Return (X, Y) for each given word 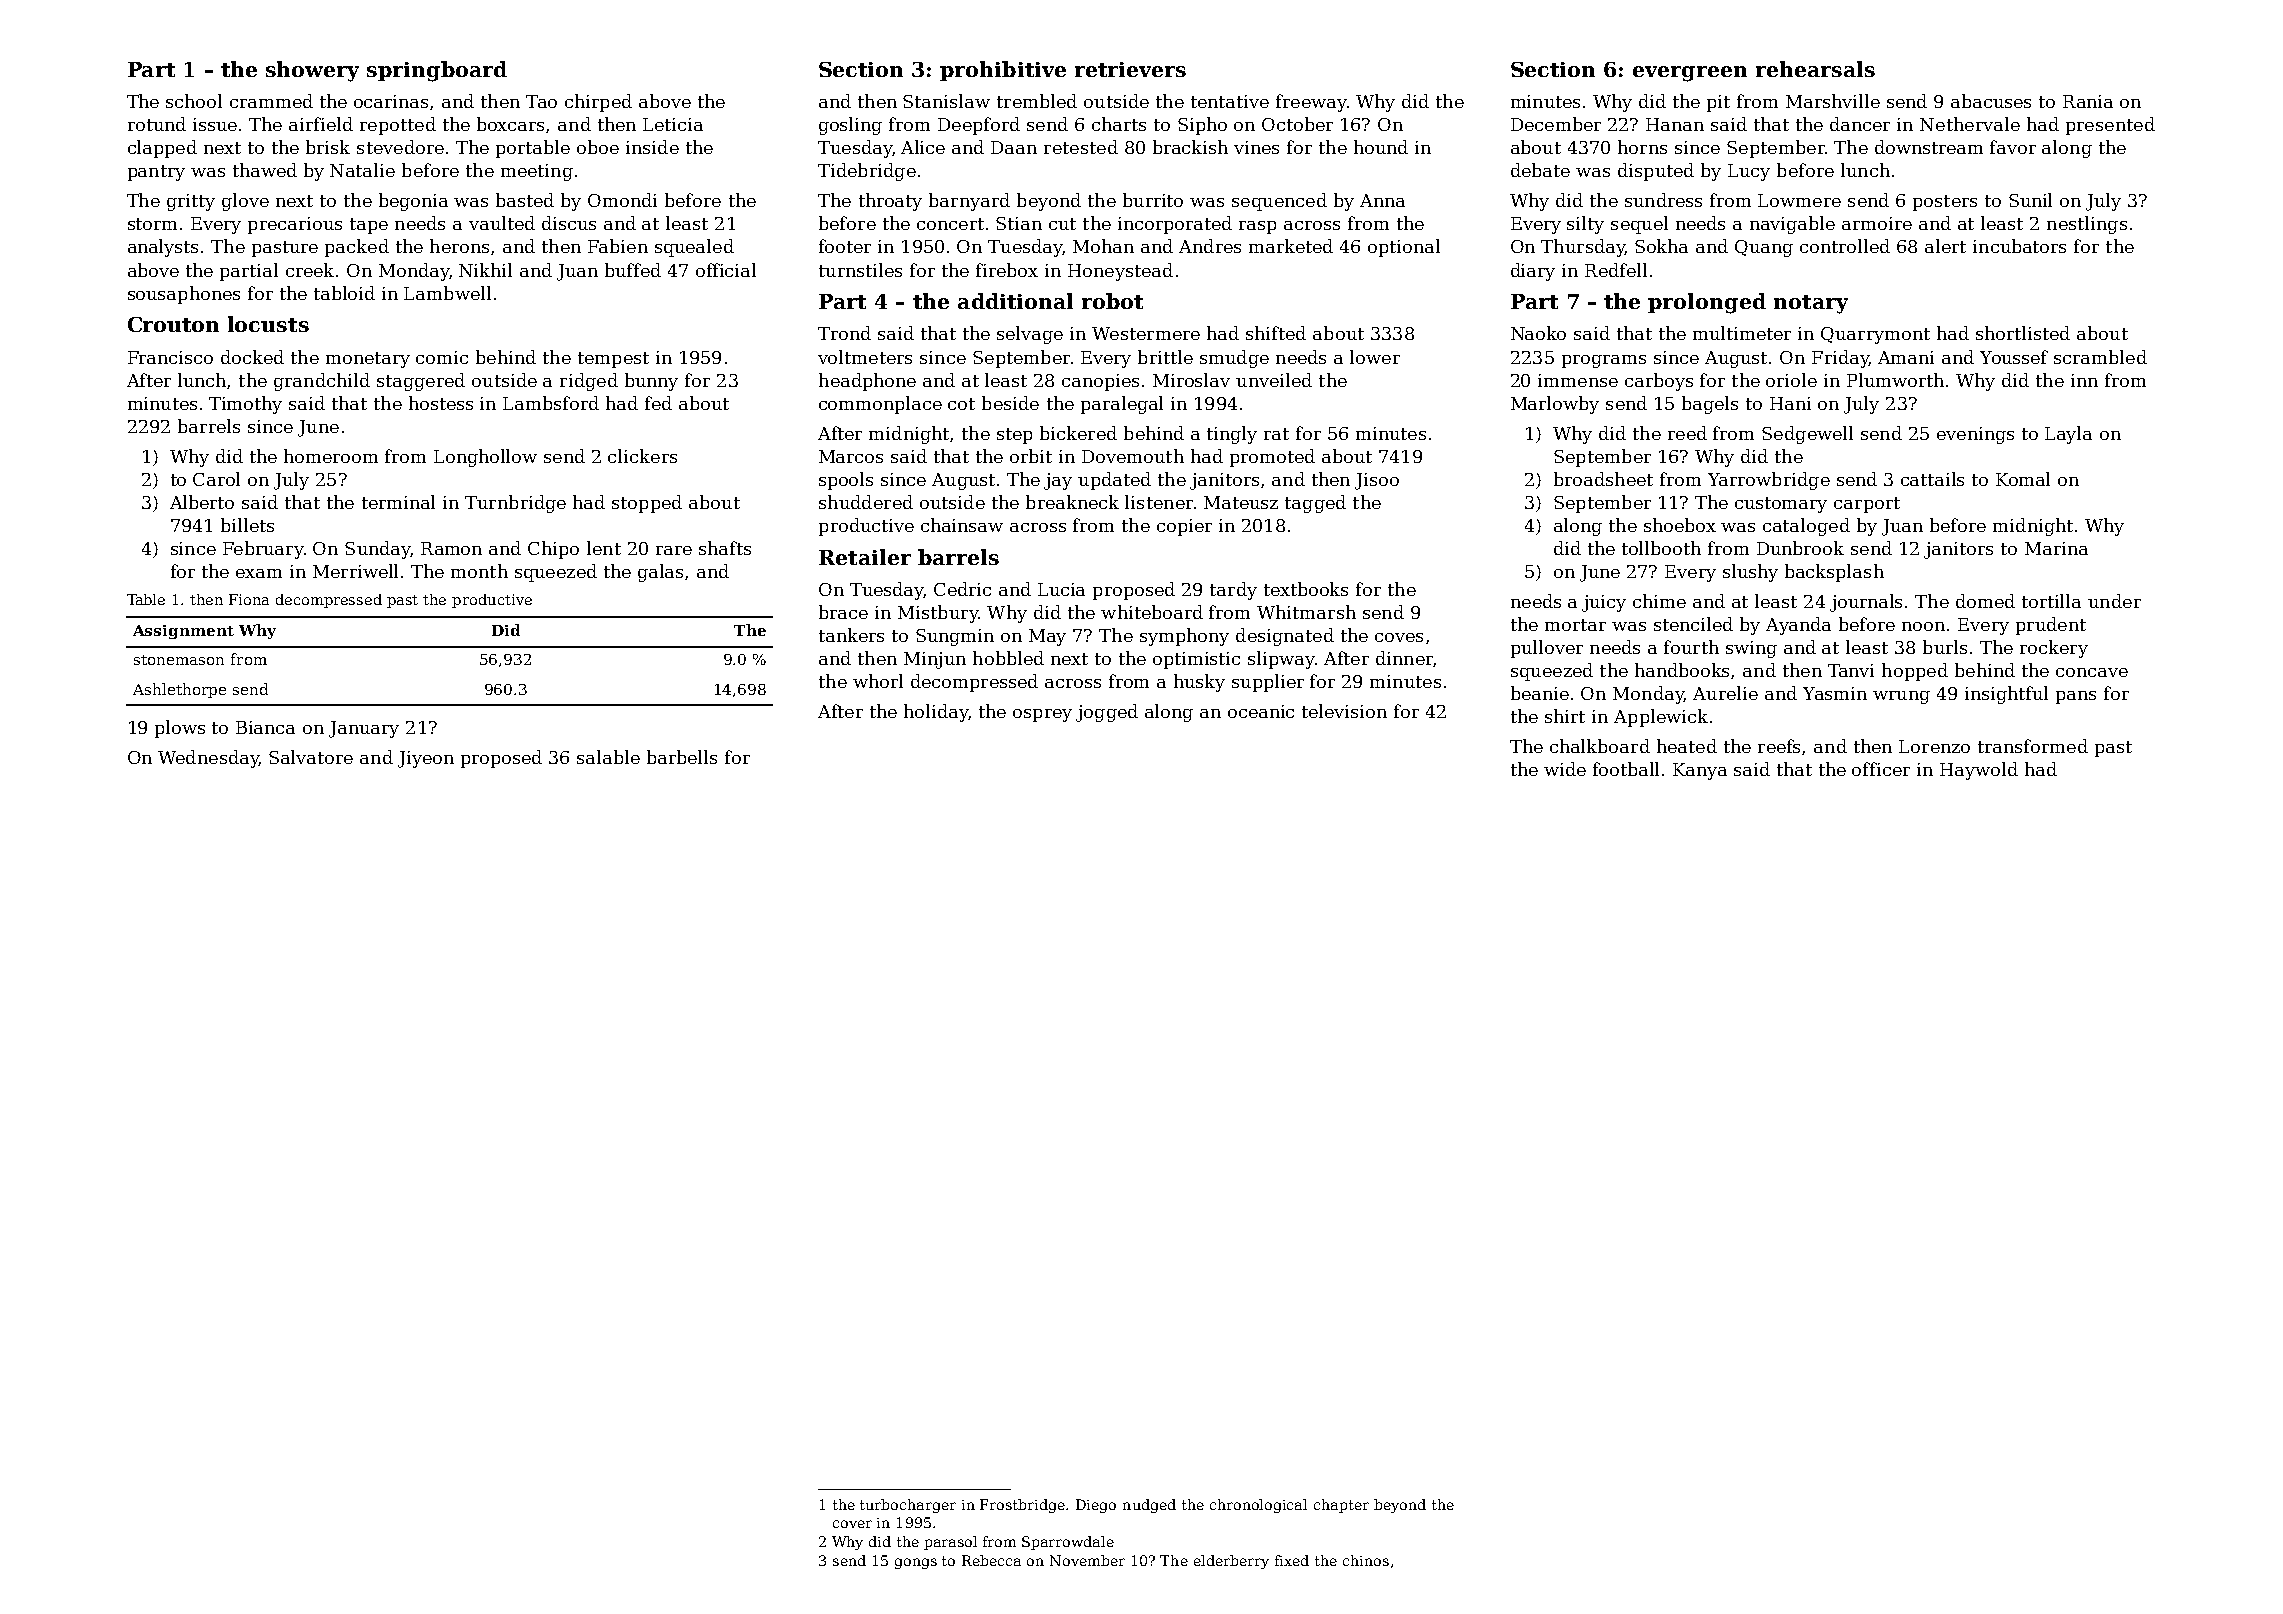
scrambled (2100, 357)
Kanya (1700, 771)
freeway (1311, 103)
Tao (541, 101)
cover (852, 1524)
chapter (1341, 1506)
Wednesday (208, 759)
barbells (682, 757)
